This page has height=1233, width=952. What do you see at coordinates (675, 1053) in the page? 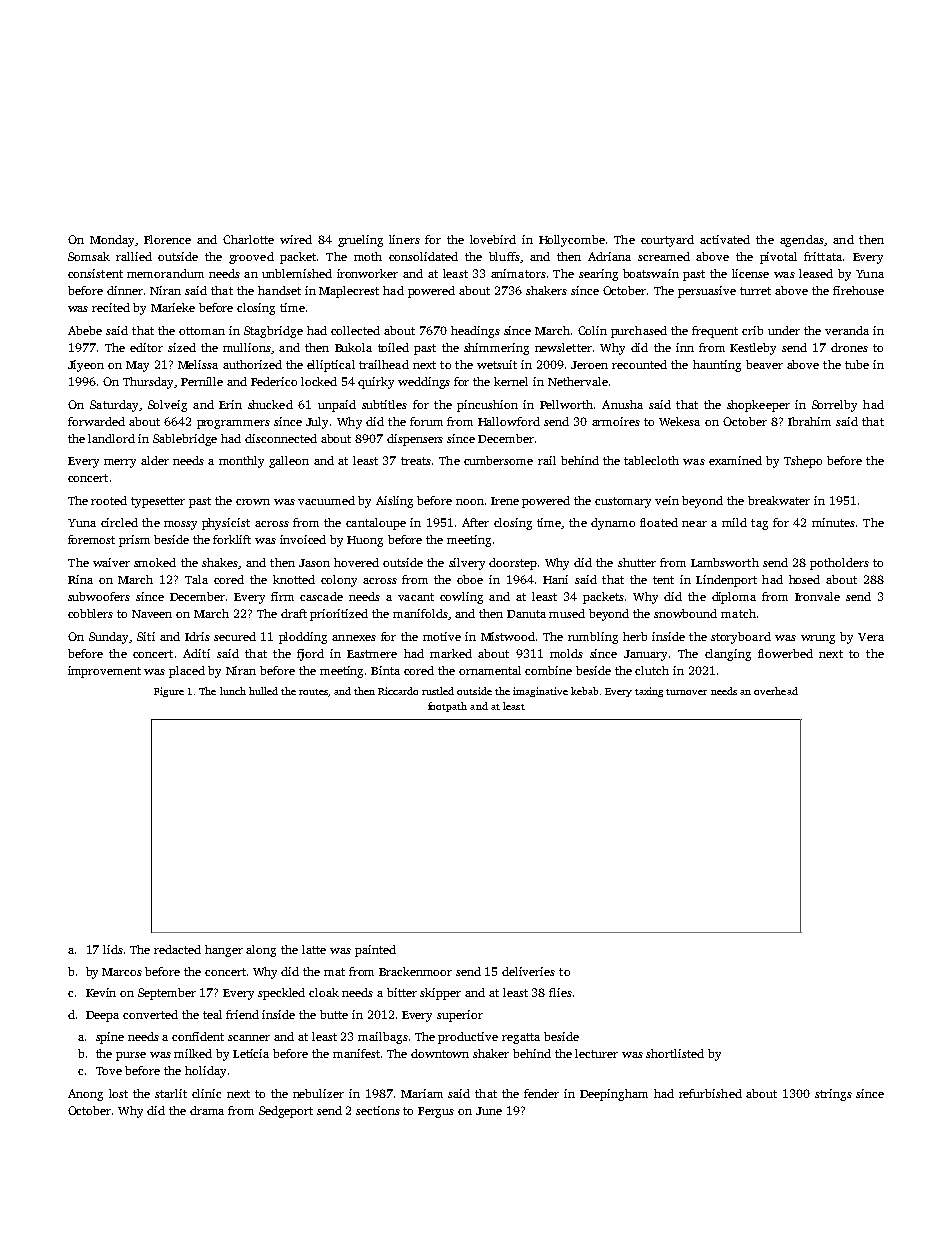
I see `shortlisted` at bounding box center [675, 1053].
